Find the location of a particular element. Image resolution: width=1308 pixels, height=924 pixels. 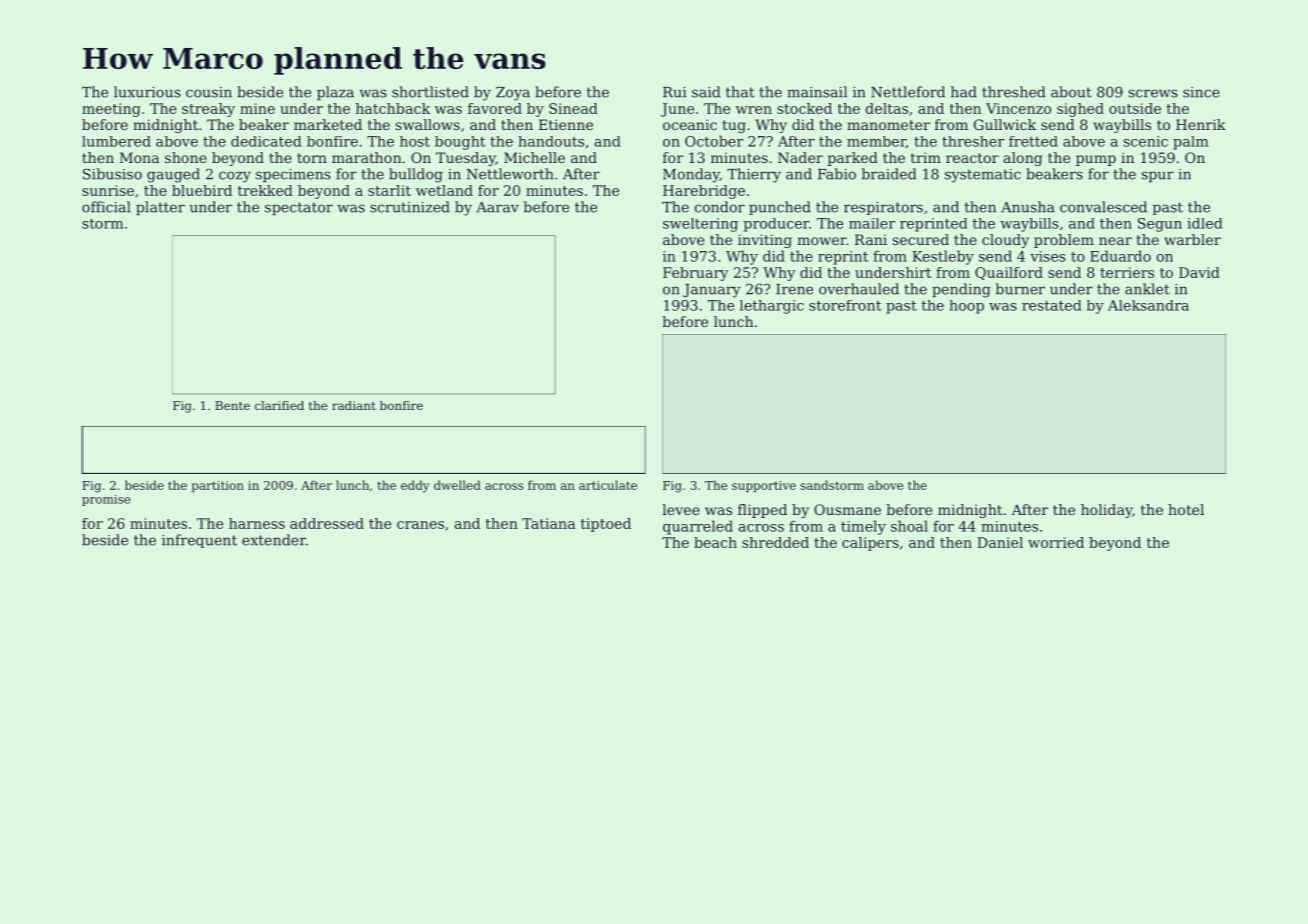

Irene is located at coordinates (794, 289).
